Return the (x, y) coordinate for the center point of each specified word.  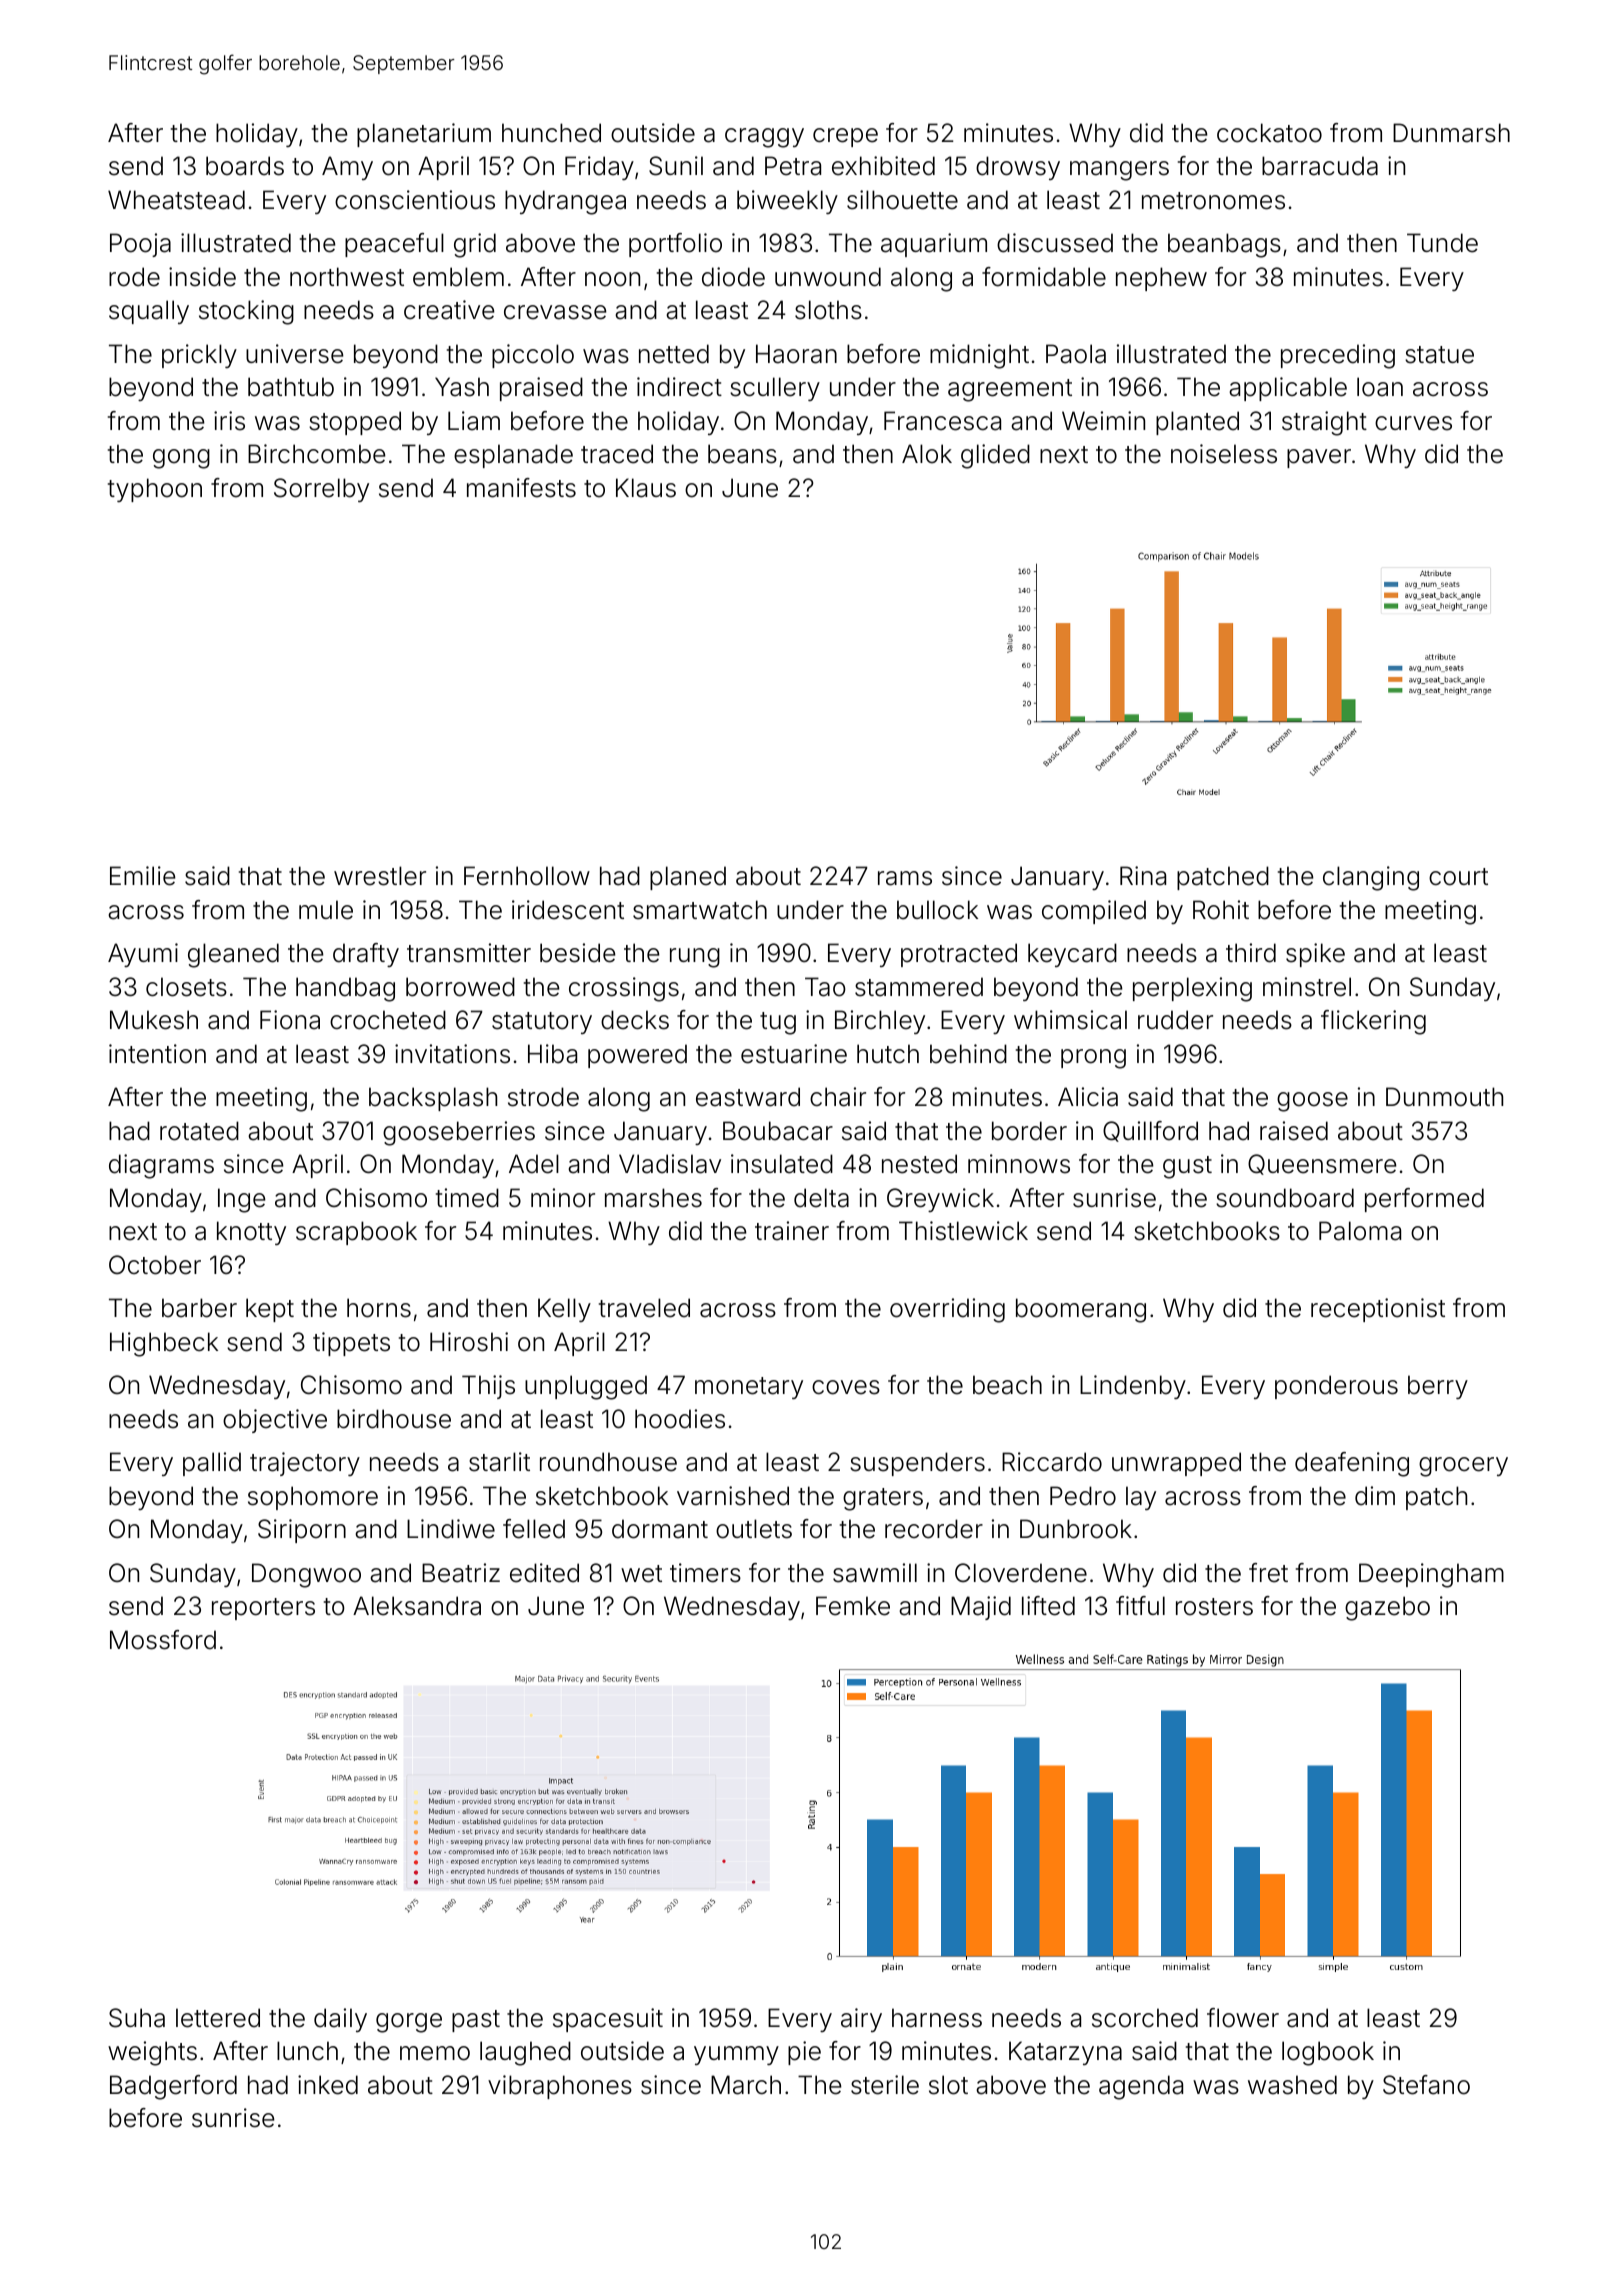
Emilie (143, 876)
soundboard (1285, 1198)
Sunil (676, 166)
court (1458, 877)
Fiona (290, 1020)
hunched (551, 133)
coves (846, 1387)
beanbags (1224, 245)
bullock (937, 910)
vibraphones (560, 2087)
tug (778, 1023)
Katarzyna (1065, 2053)
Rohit (1221, 910)
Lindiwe (451, 1529)
